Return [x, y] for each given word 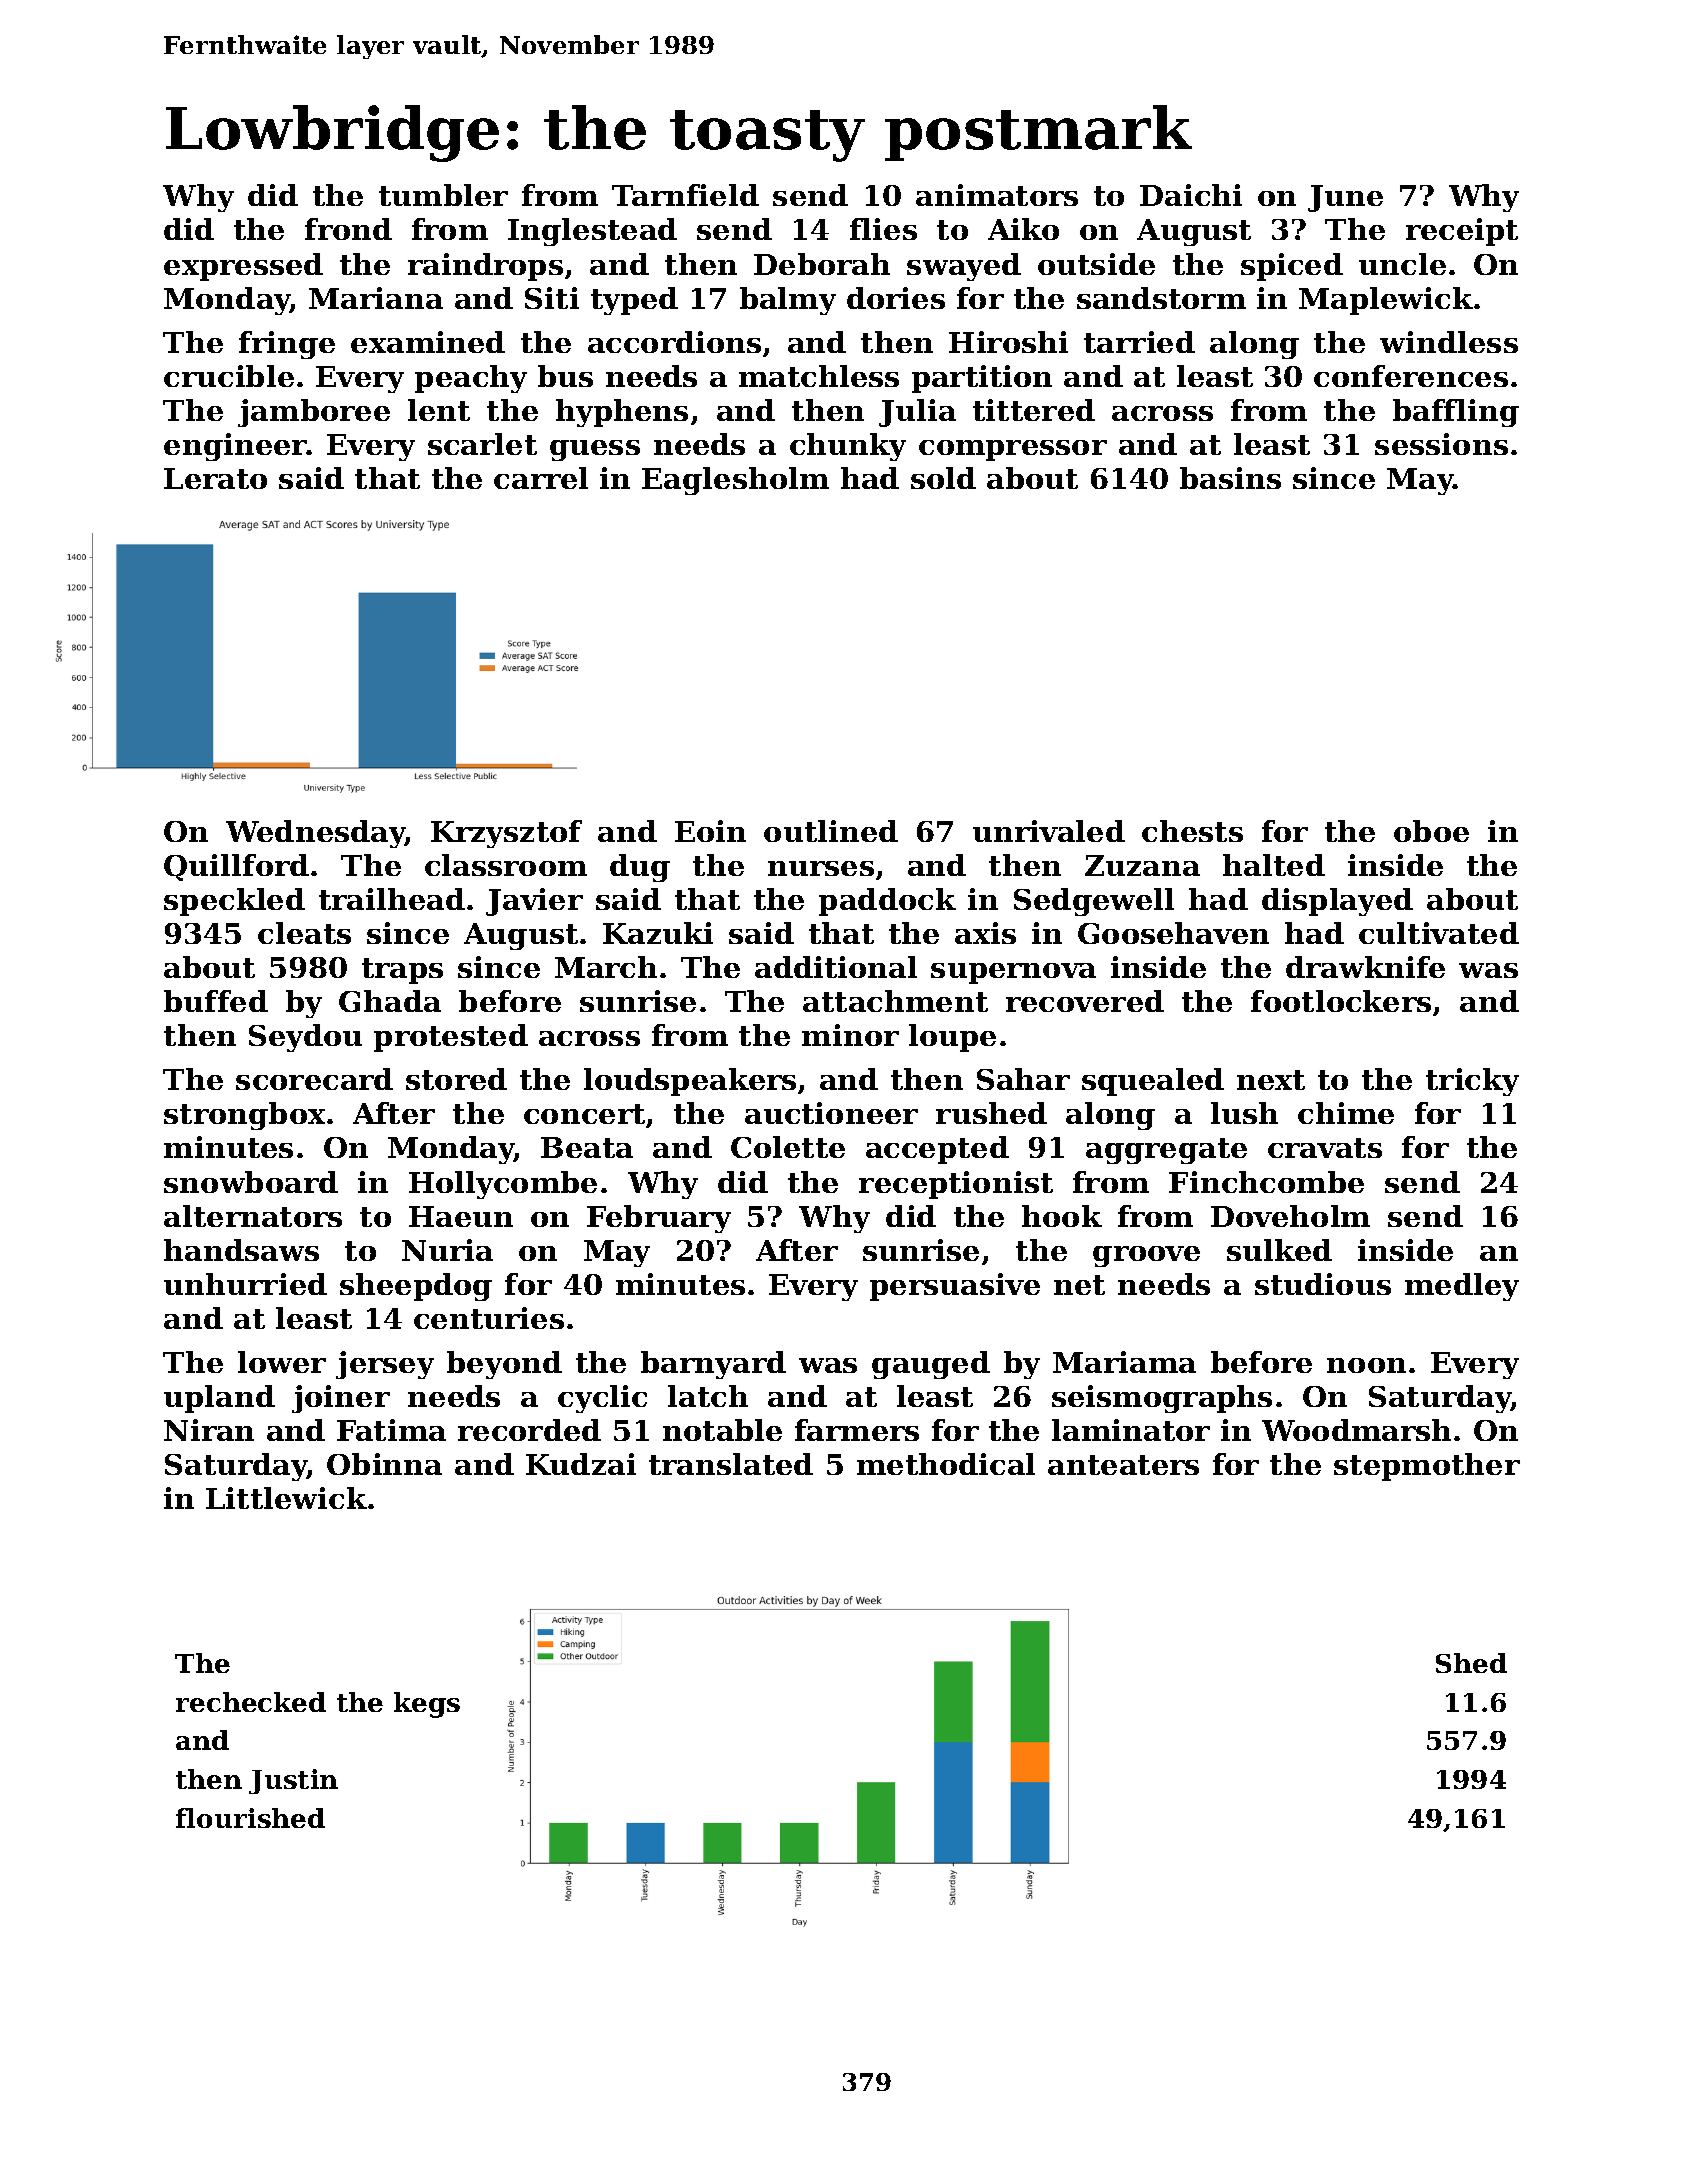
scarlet [482, 444]
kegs [427, 1705]
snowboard [251, 1182]
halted [1274, 865]
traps [402, 971]
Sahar [1023, 1079]
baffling [1456, 413]
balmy [788, 301]
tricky [1472, 1082]
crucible [229, 376]
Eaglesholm [735, 481]
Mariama [1124, 1362]
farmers [857, 1430]
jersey [385, 1365]
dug [640, 868]
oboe [1431, 831]
